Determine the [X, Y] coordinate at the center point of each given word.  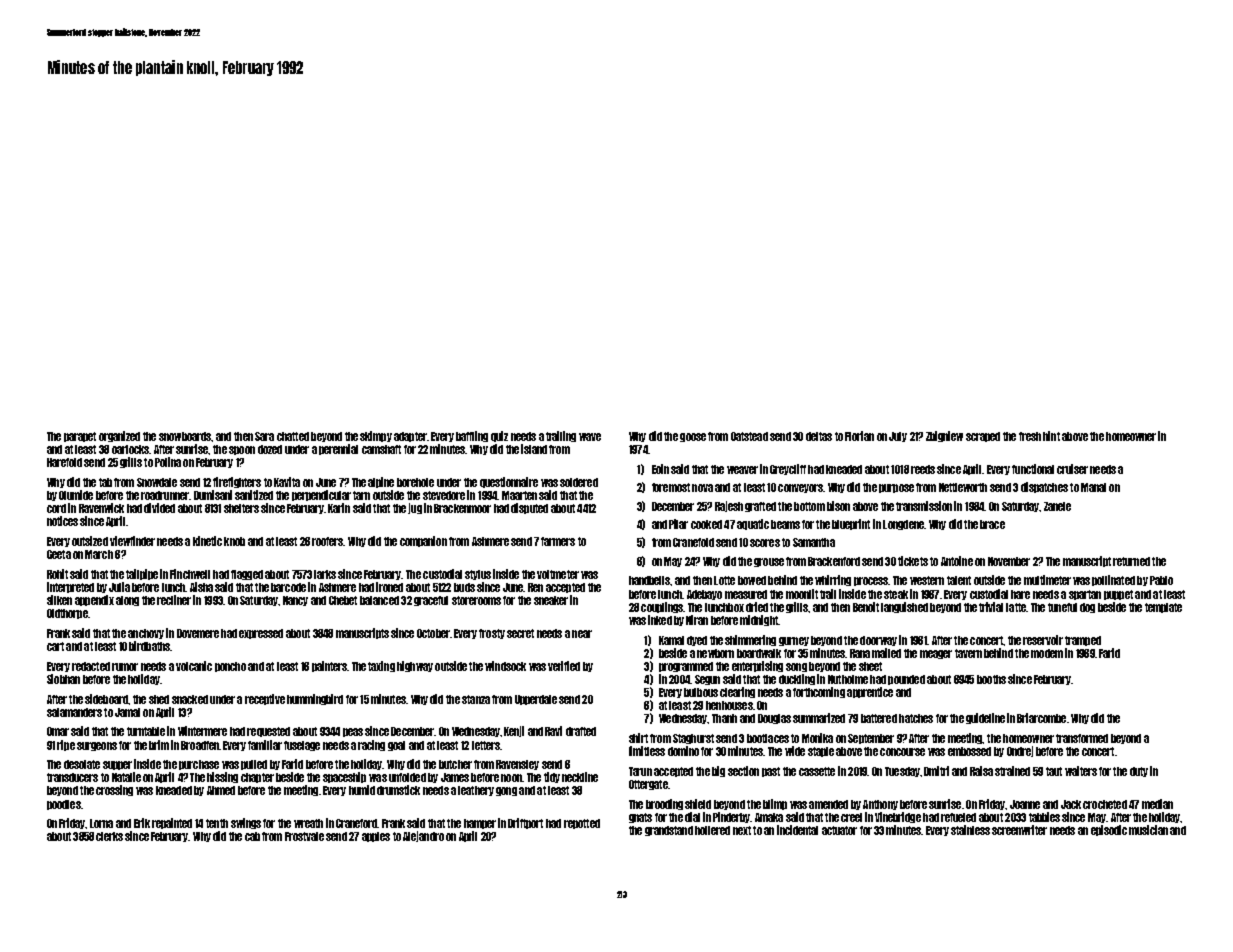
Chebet [343, 600]
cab [252, 836]
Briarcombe [1041, 718]
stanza [476, 699]
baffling [472, 436]
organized [119, 436]
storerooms [476, 600]
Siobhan [63, 679]
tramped [1083, 641]
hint [1051, 436]
